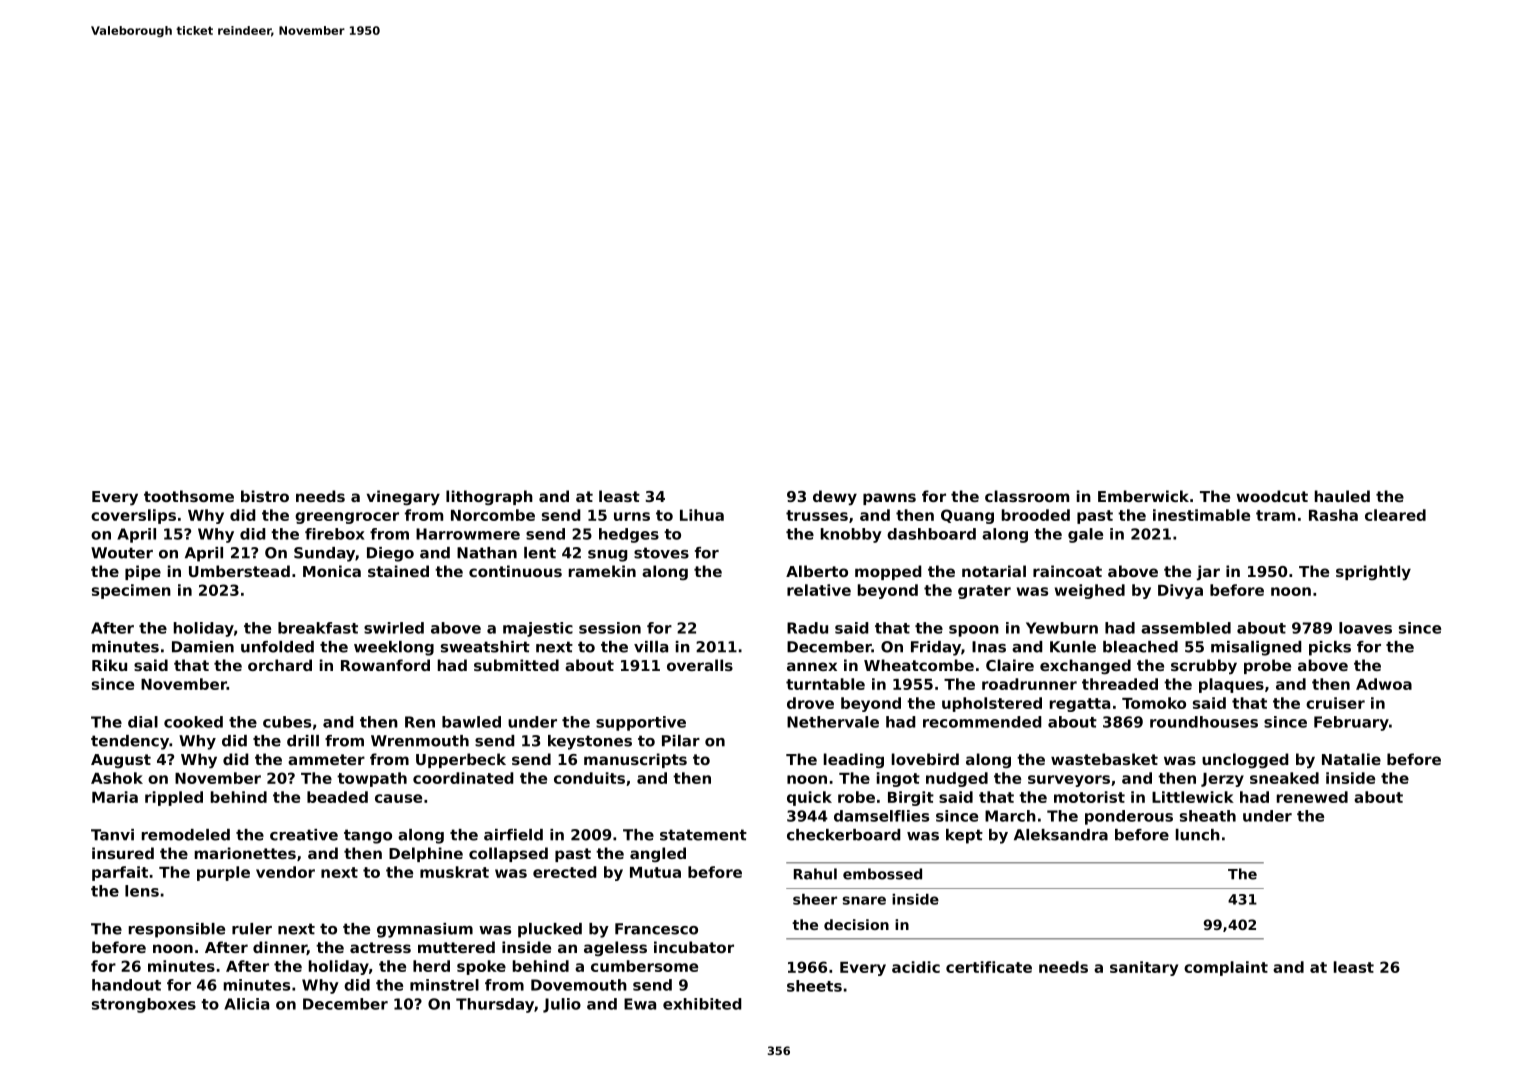 This image has height=1085, width=1534. I want to click on woodcut, so click(1272, 496).
